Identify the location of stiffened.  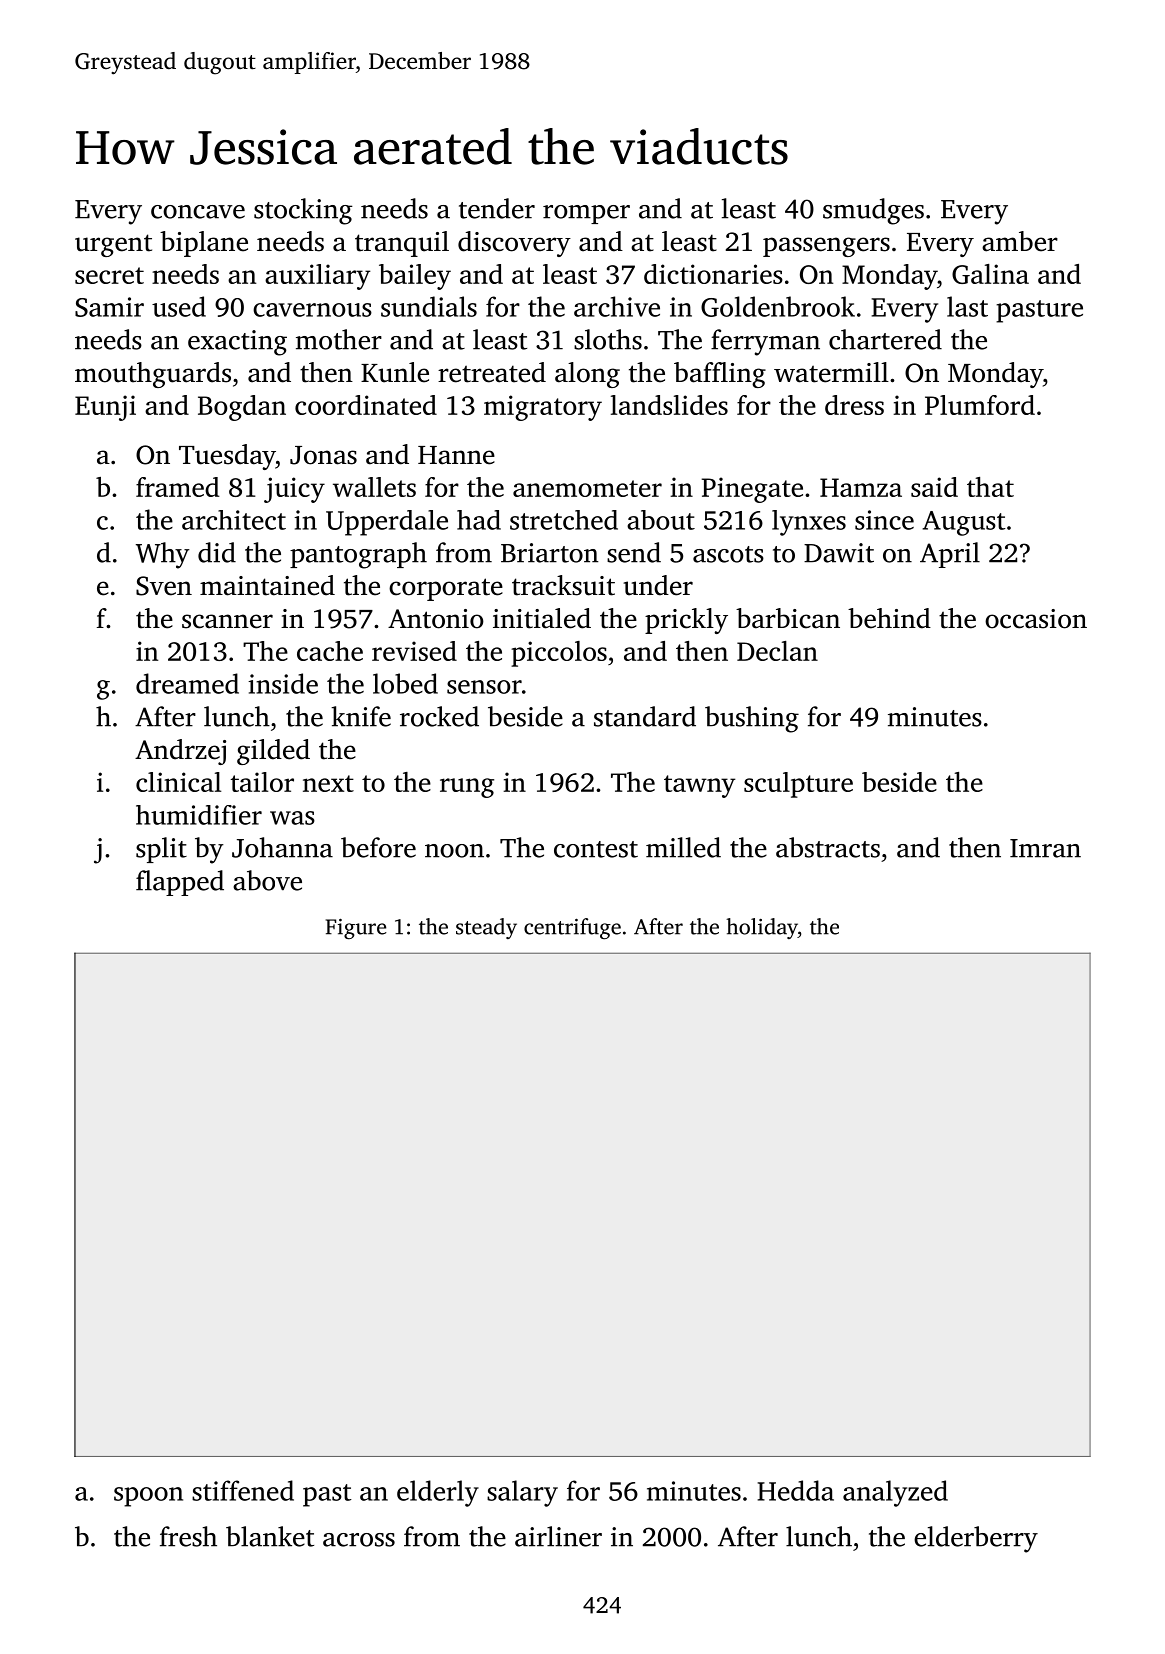
(243, 1490).
